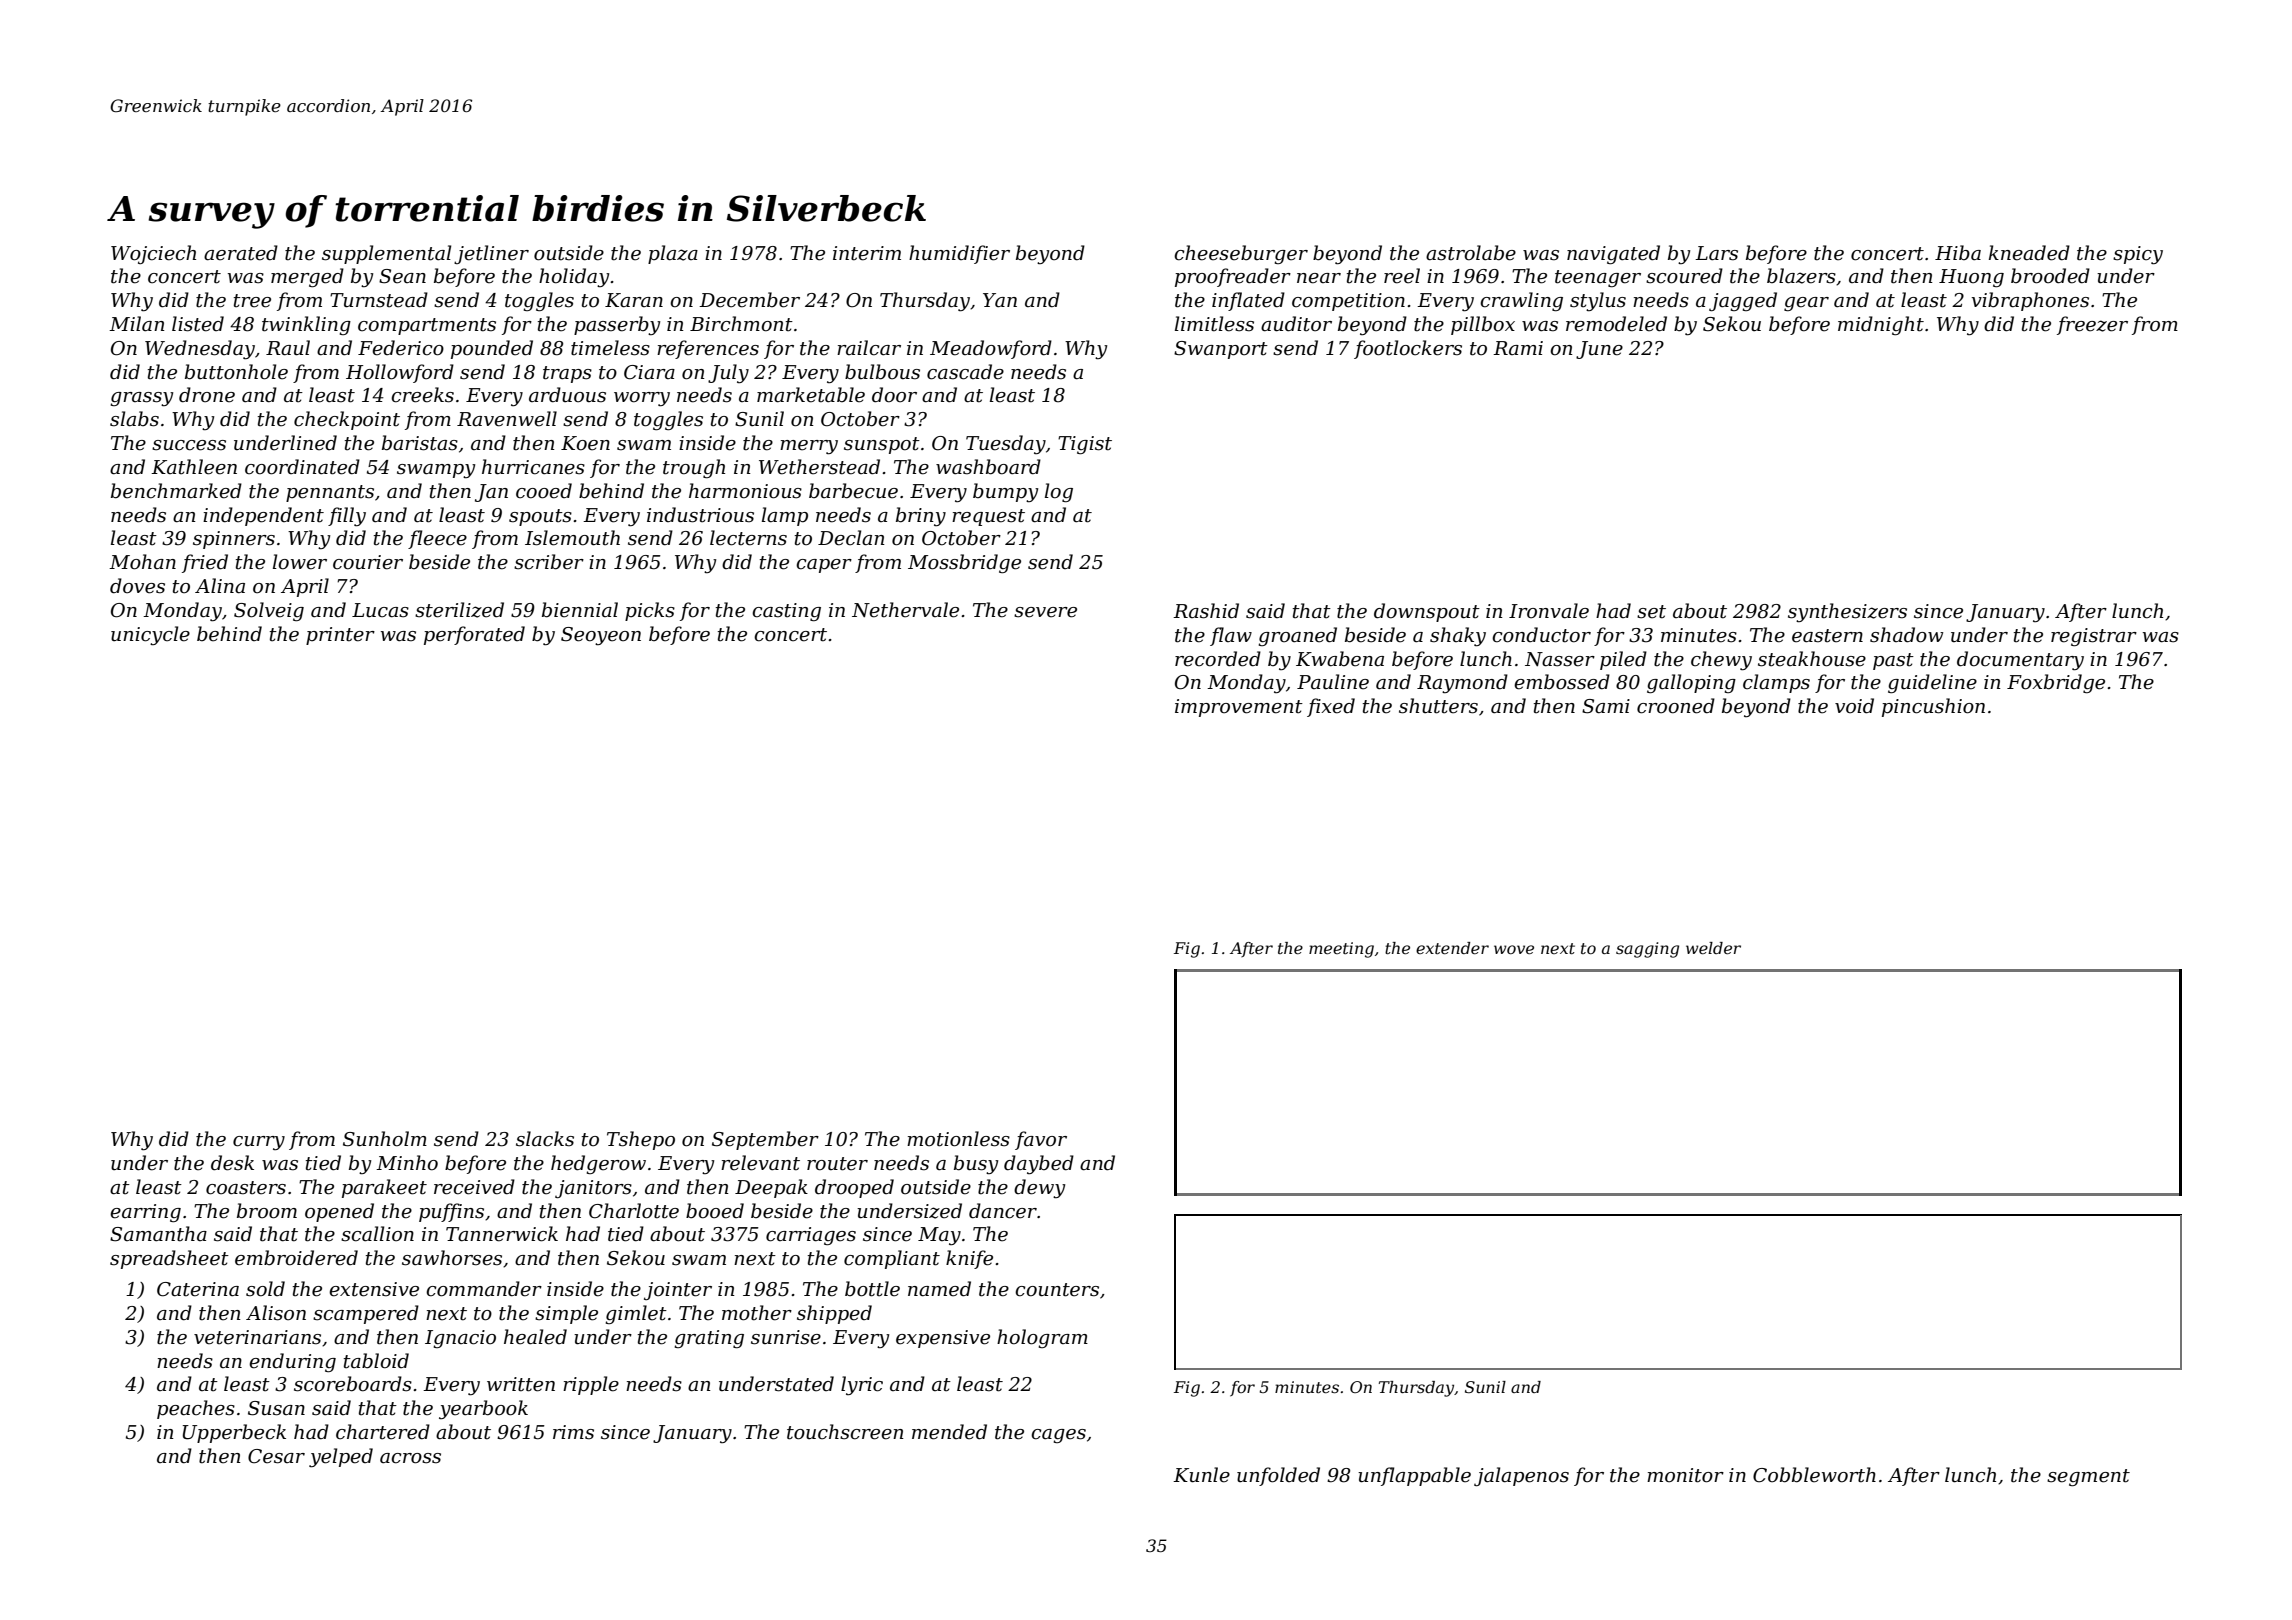  What do you see at coordinates (492, 349) in the image?
I see `pounded` at bounding box center [492, 349].
